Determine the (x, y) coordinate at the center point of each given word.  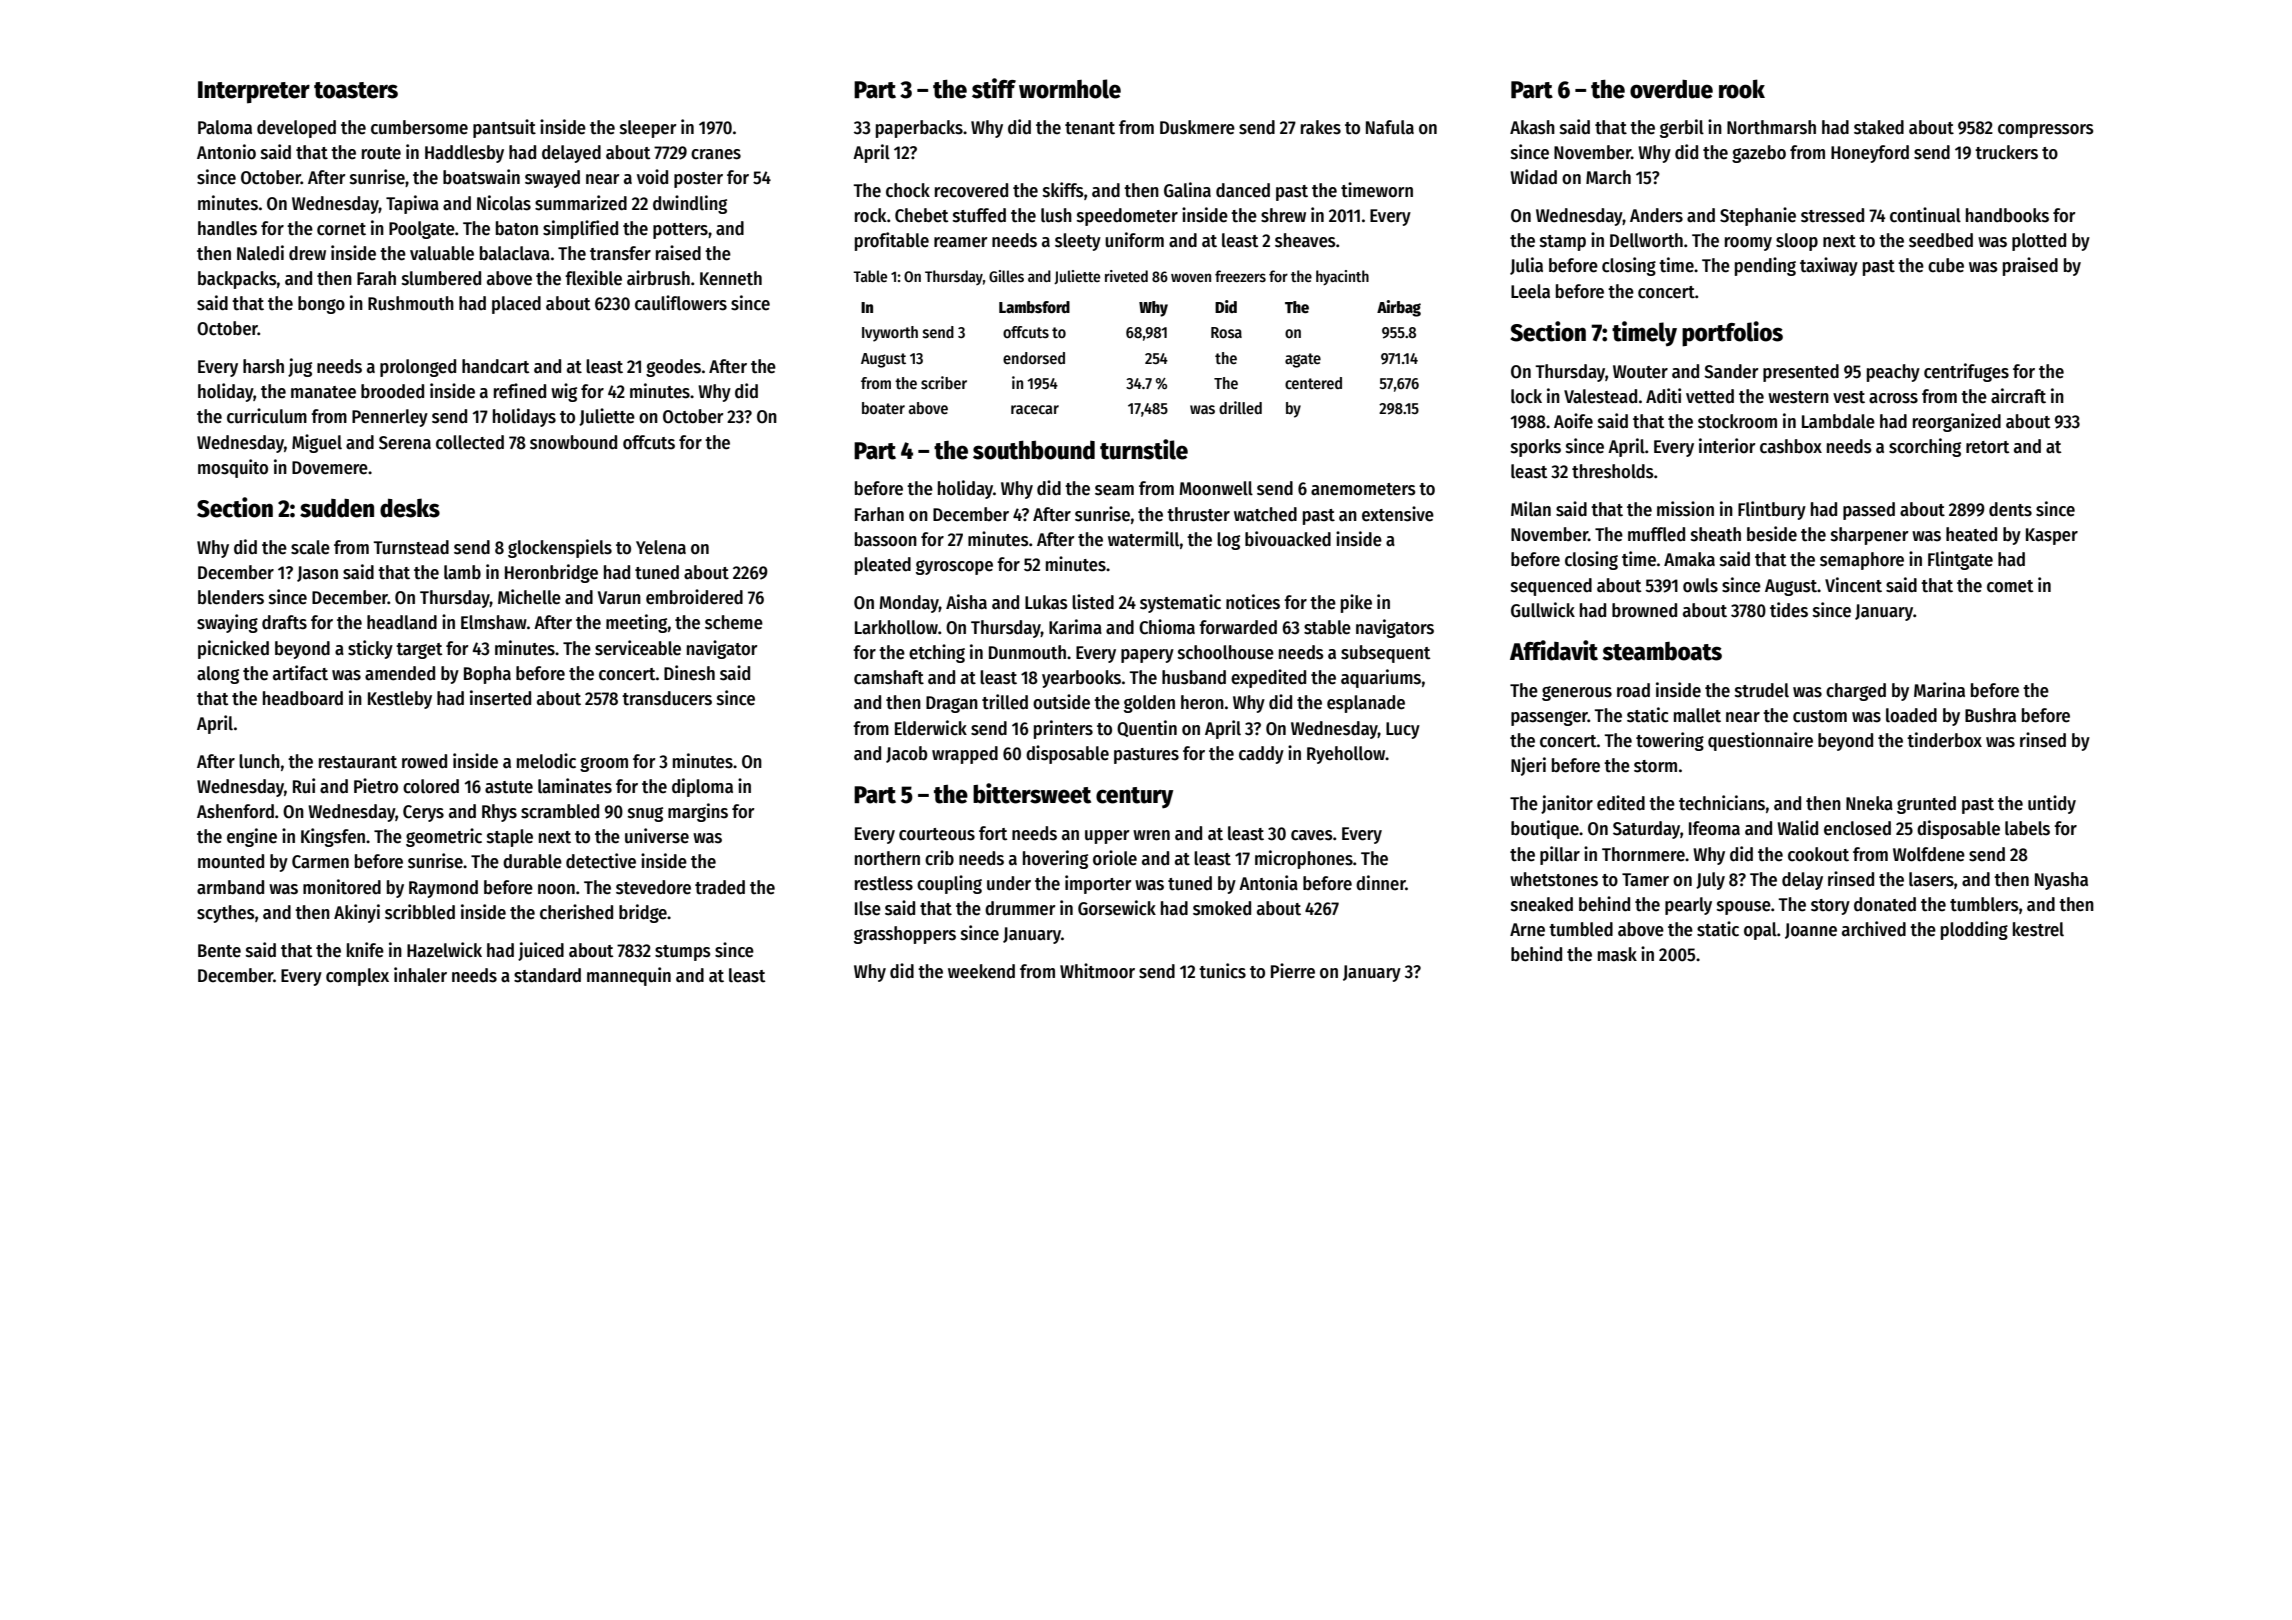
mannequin (629, 976)
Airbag (1399, 308)
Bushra (1990, 715)
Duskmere (1197, 127)
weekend (981, 971)
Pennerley (390, 418)
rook (1742, 89)
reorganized (1957, 422)
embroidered (694, 597)
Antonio (226, 152)
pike (1356, 603)
